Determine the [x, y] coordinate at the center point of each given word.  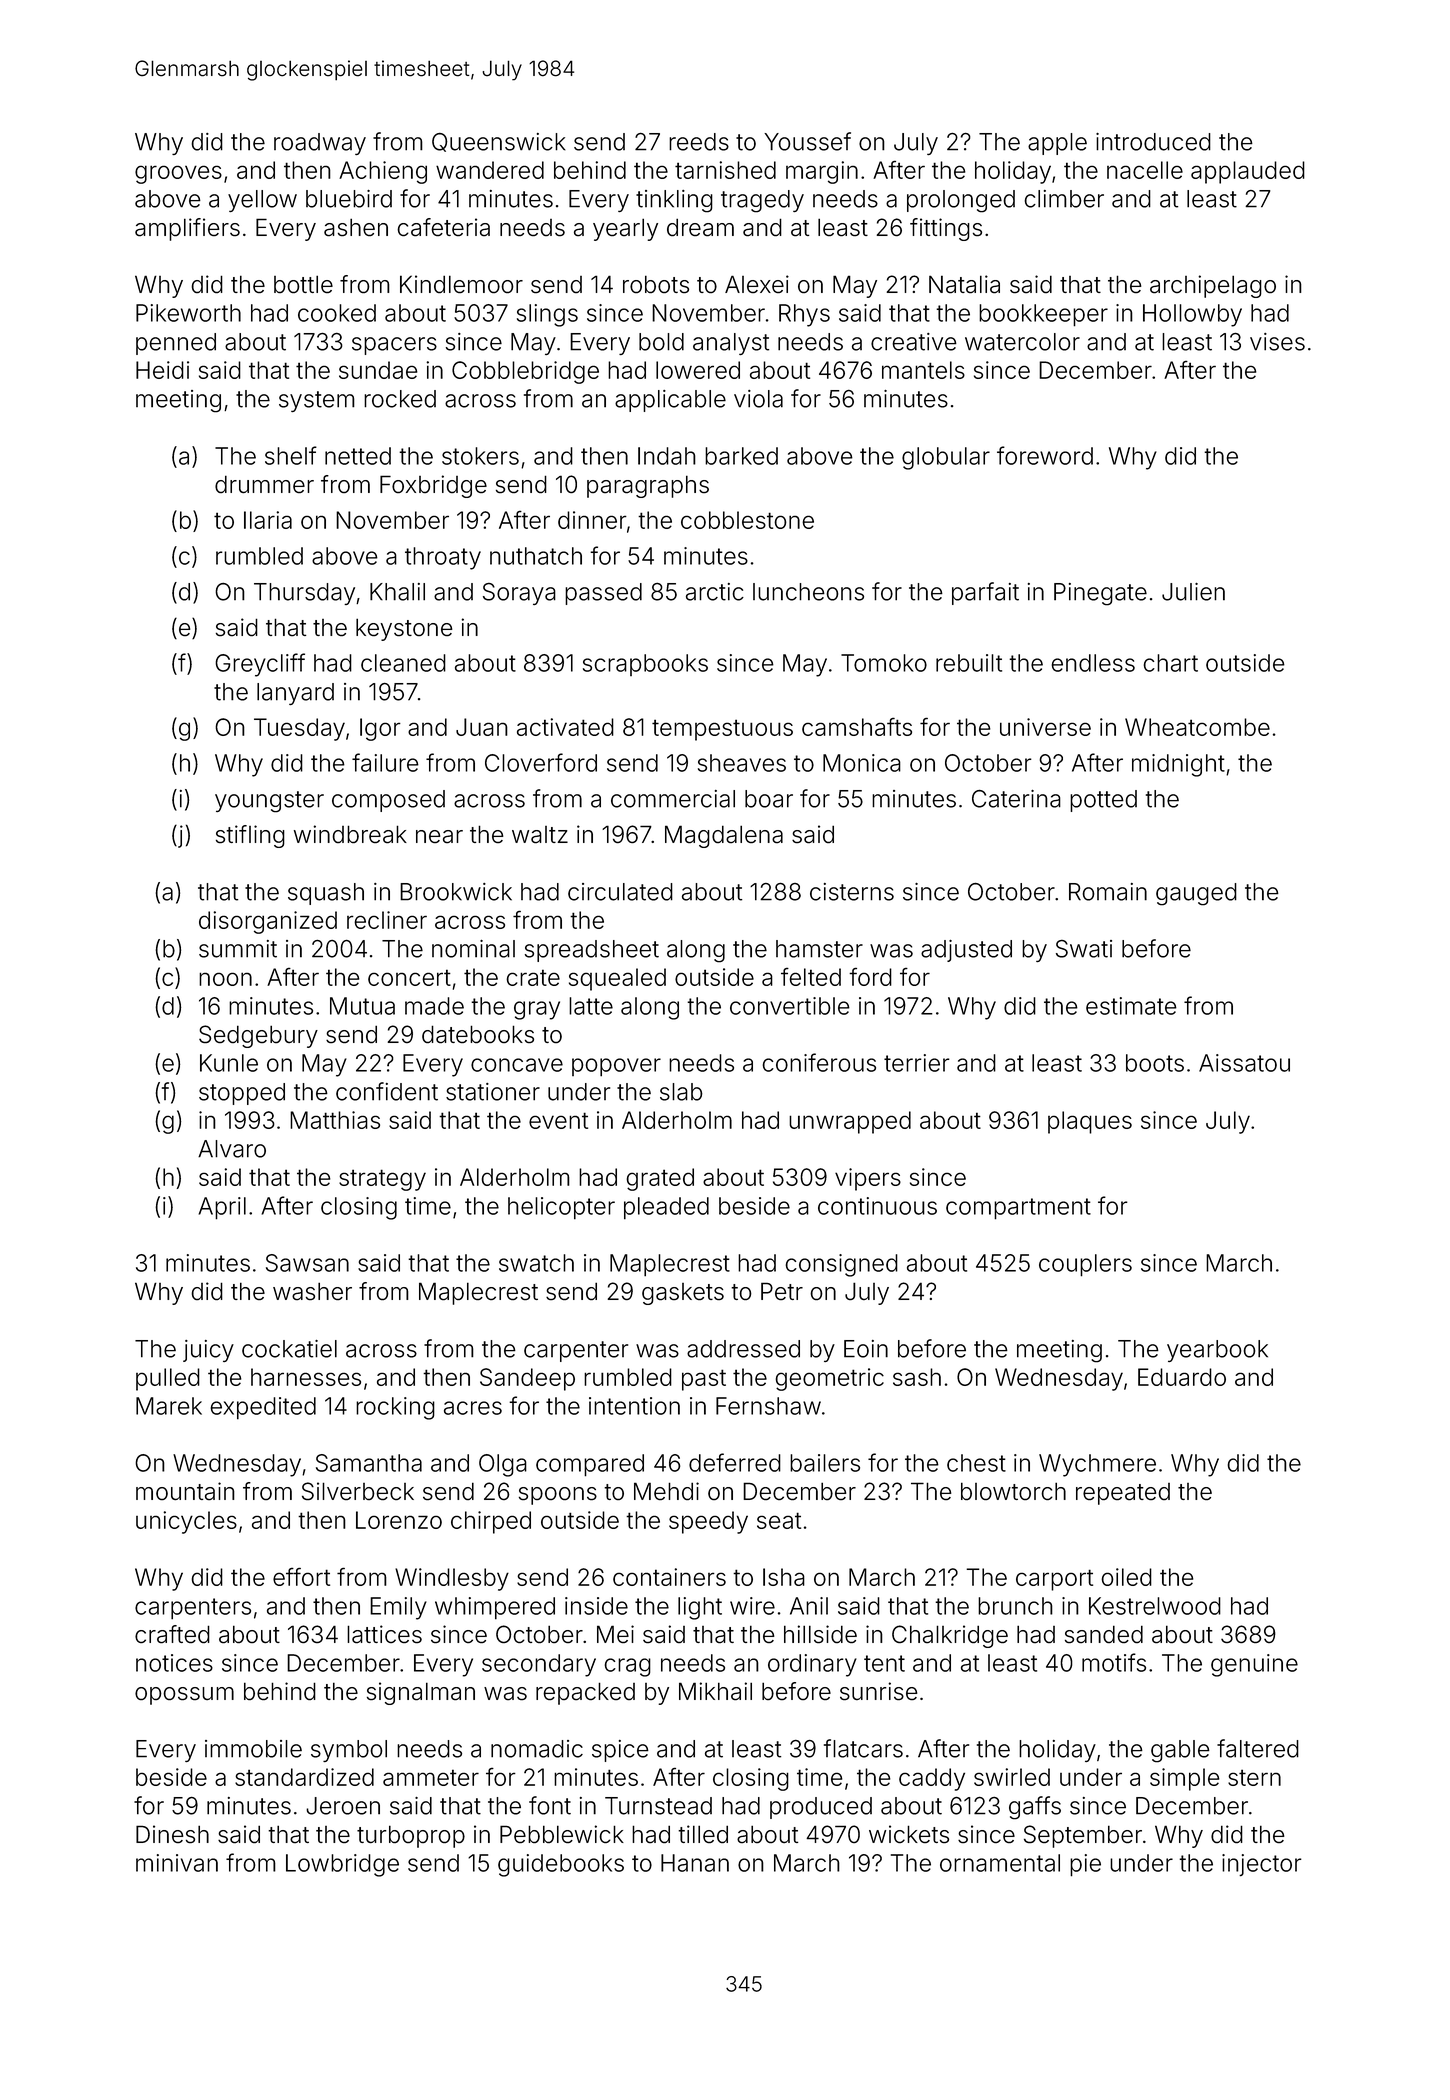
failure [385, 762]
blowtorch [1013, 1491]
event [558, 1120]
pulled [168, 1379]
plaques [1090, 1122]
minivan [177, 1863]
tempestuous [722, 730]
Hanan [695, 1863]
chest [976, 1463]
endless [1093, 663]
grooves [178, 174]
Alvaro [232, 1149]
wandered [490, 170]
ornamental [1000, 1863]
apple [1057, 144]
